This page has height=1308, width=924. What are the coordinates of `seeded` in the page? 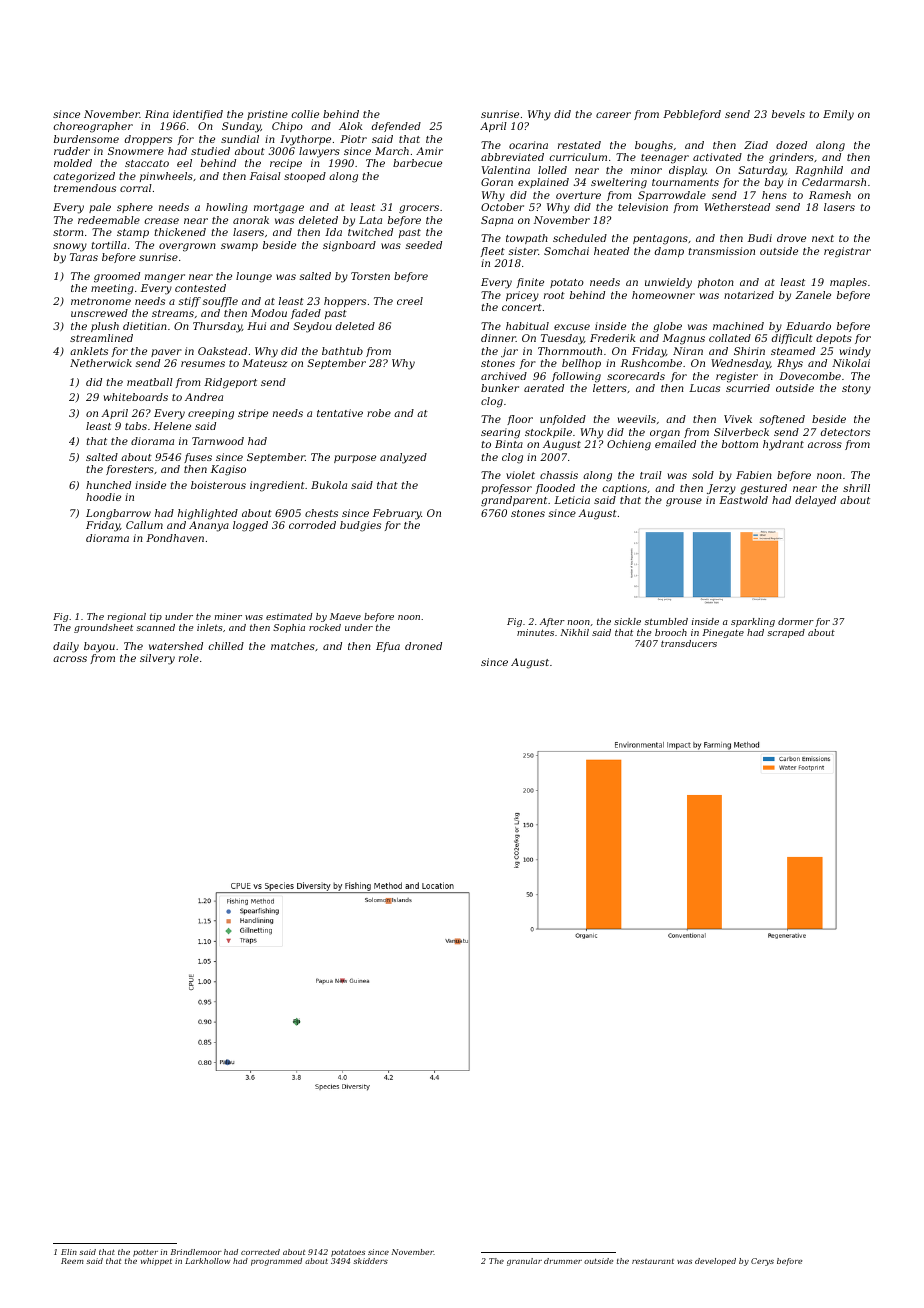 It's located at (423, 245).
